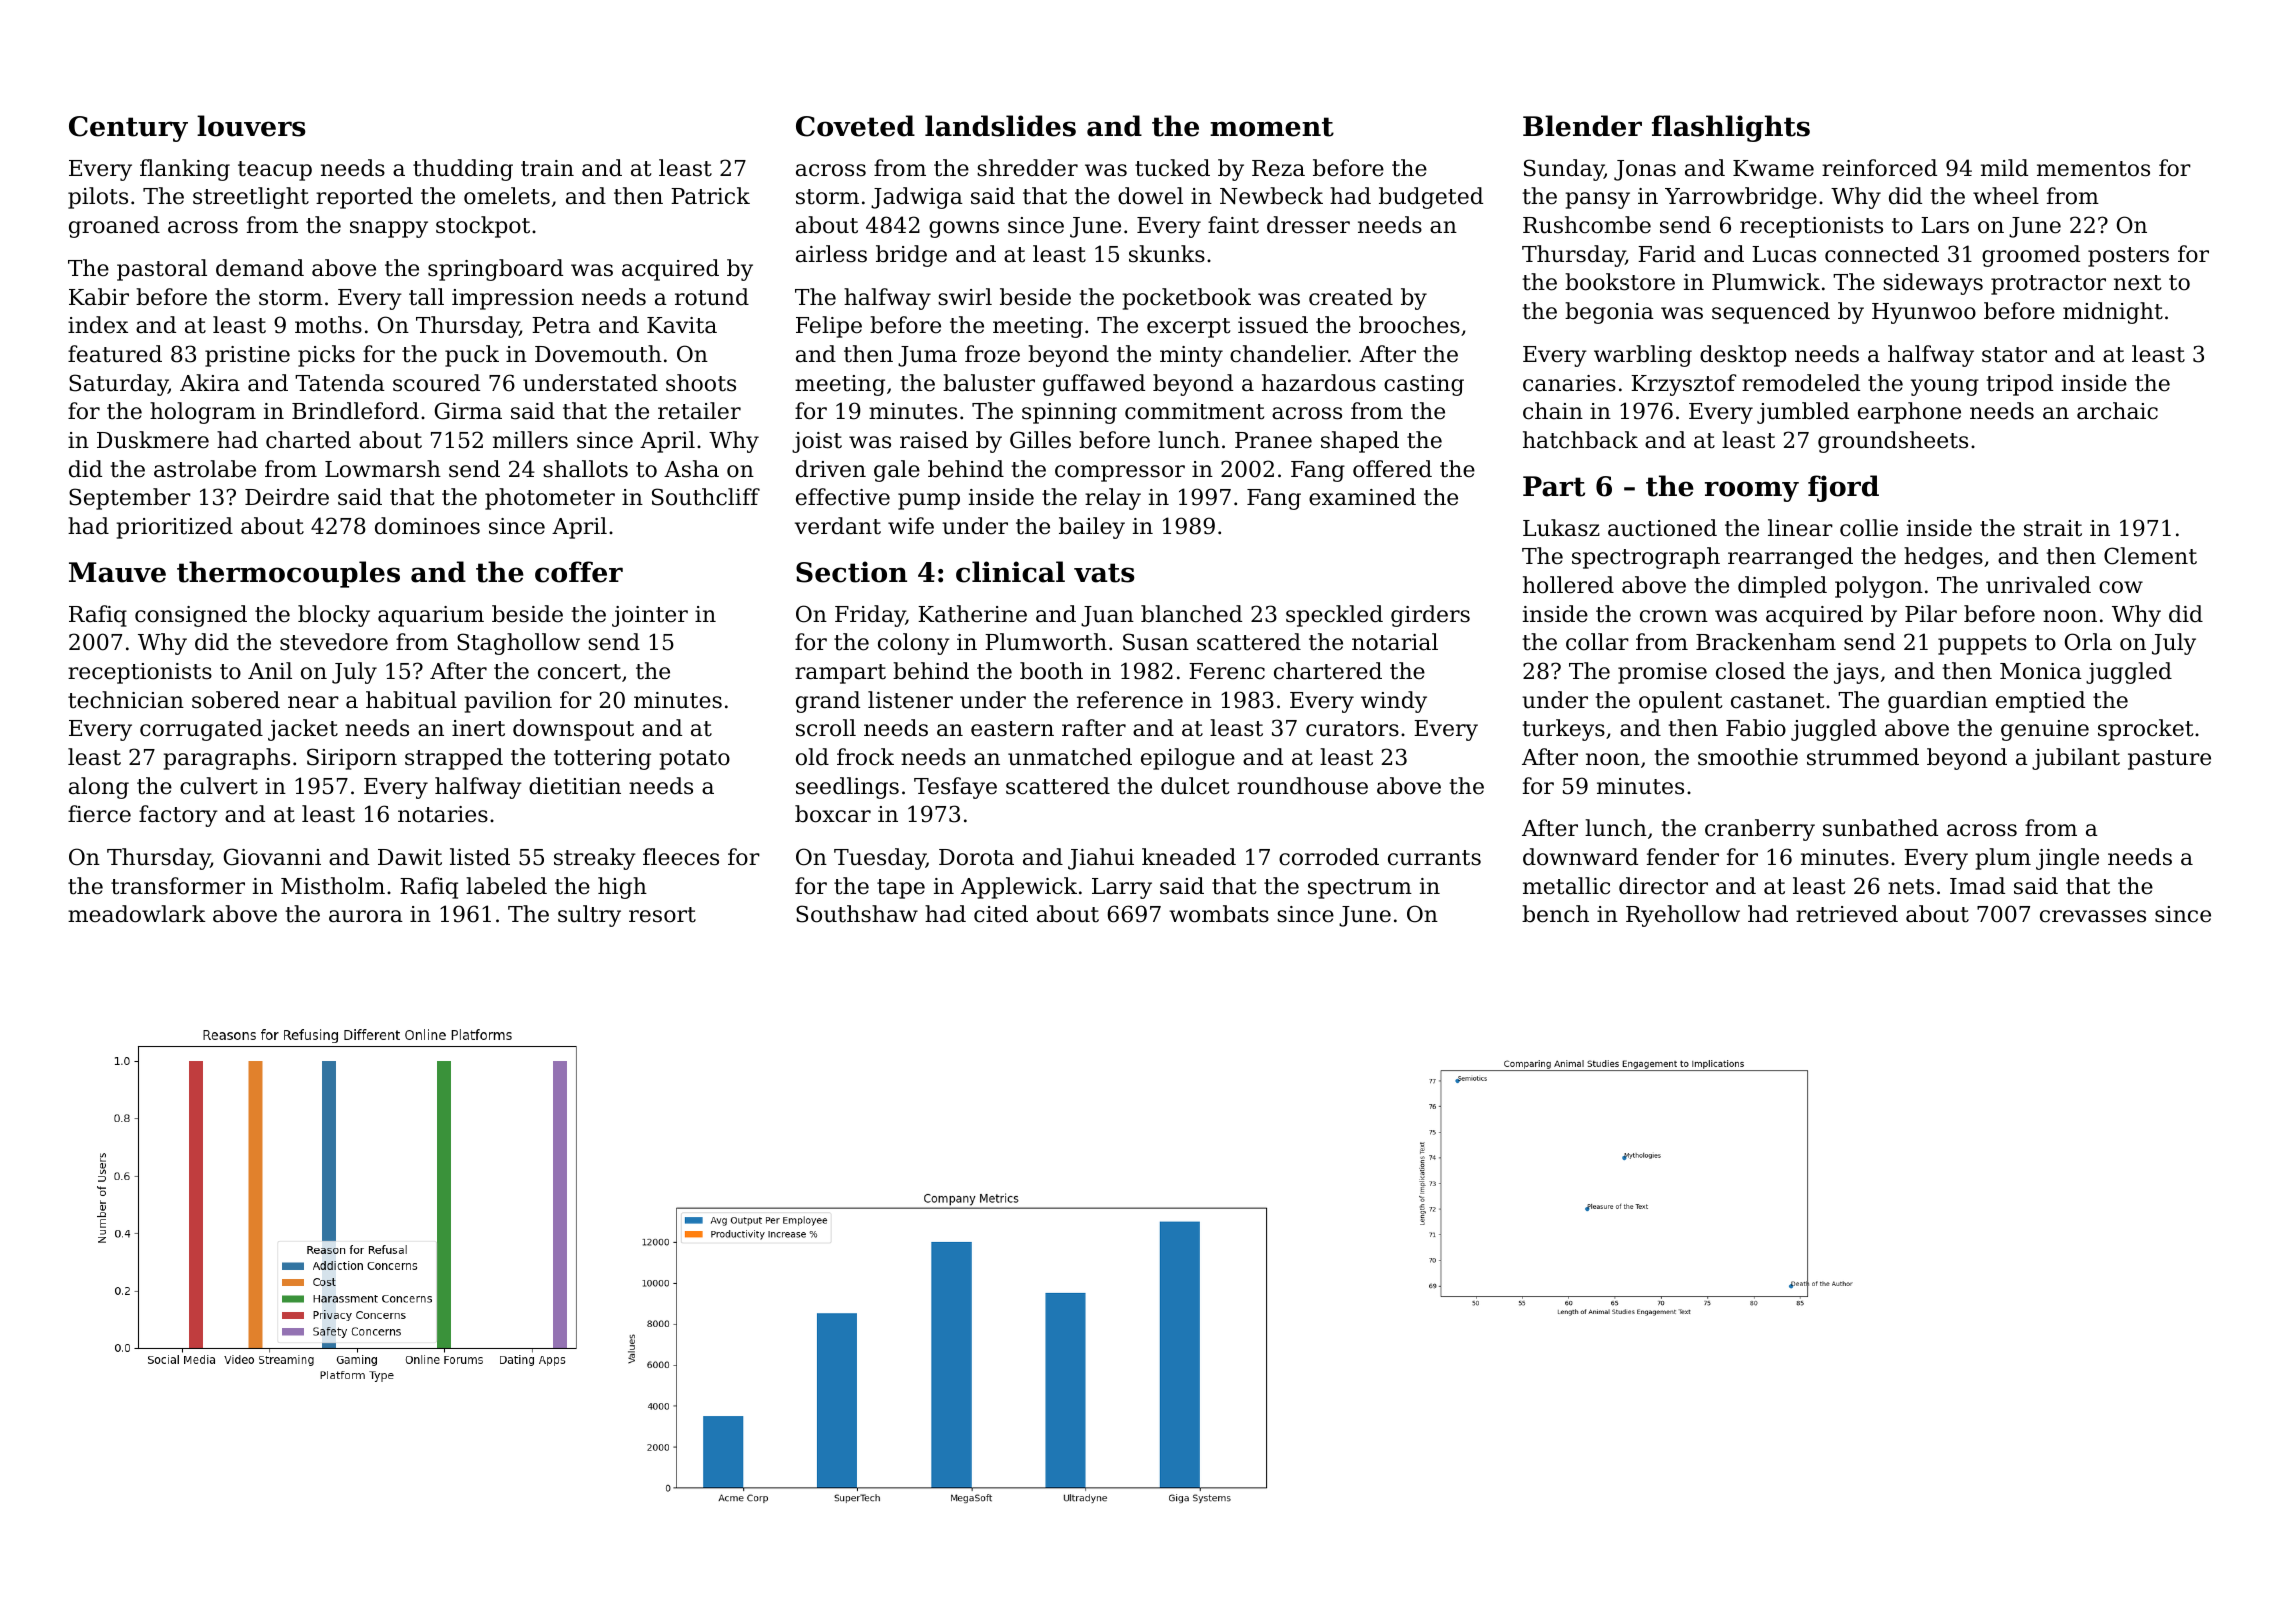 This screenshot has width=2282, height=1614. What do you see at coordinates (2150, 556) in the screenshot?
I see `Clement` at bounding box center [2150, 556].
